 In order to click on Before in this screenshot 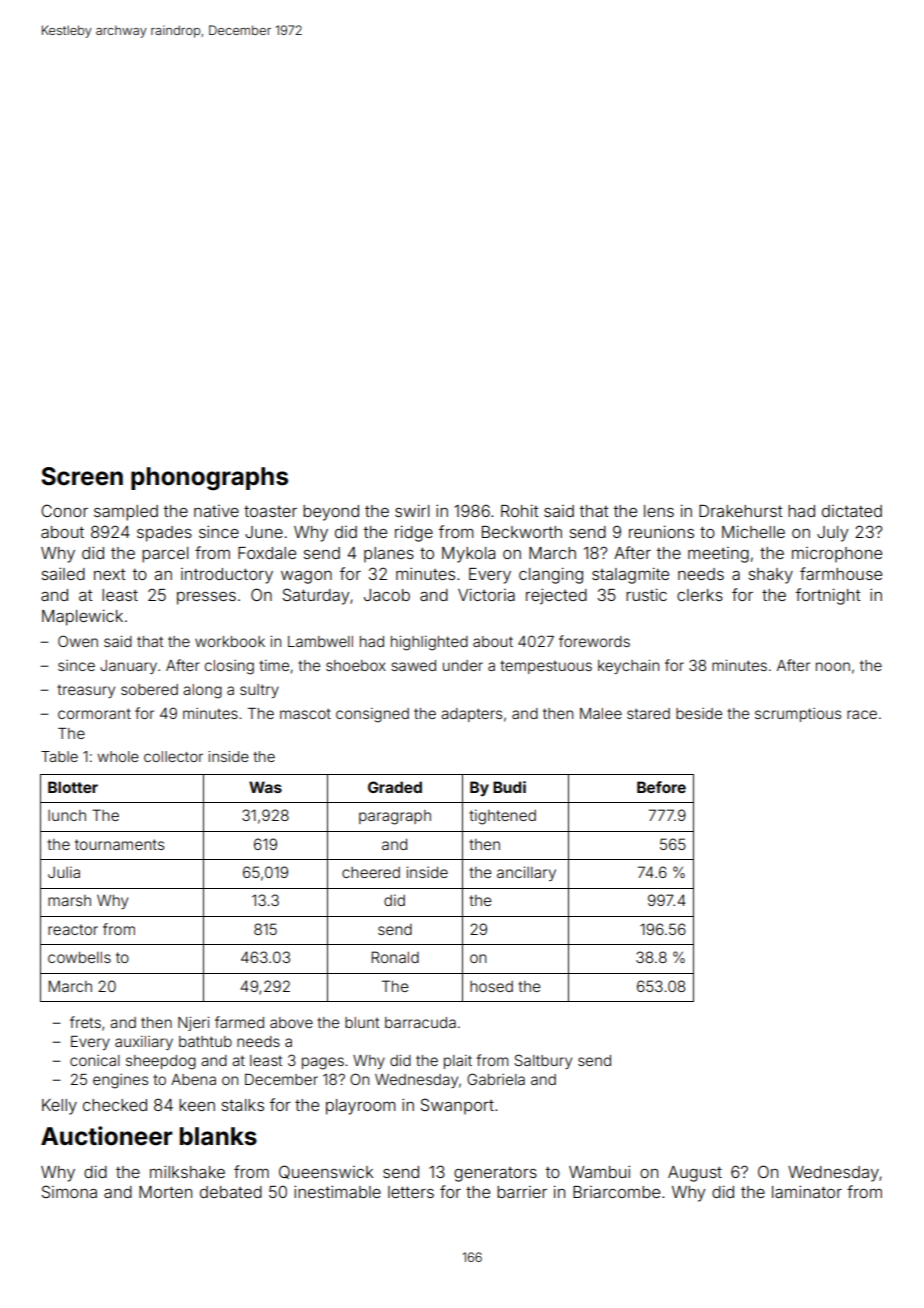, I will do `click(661, 787)`.
